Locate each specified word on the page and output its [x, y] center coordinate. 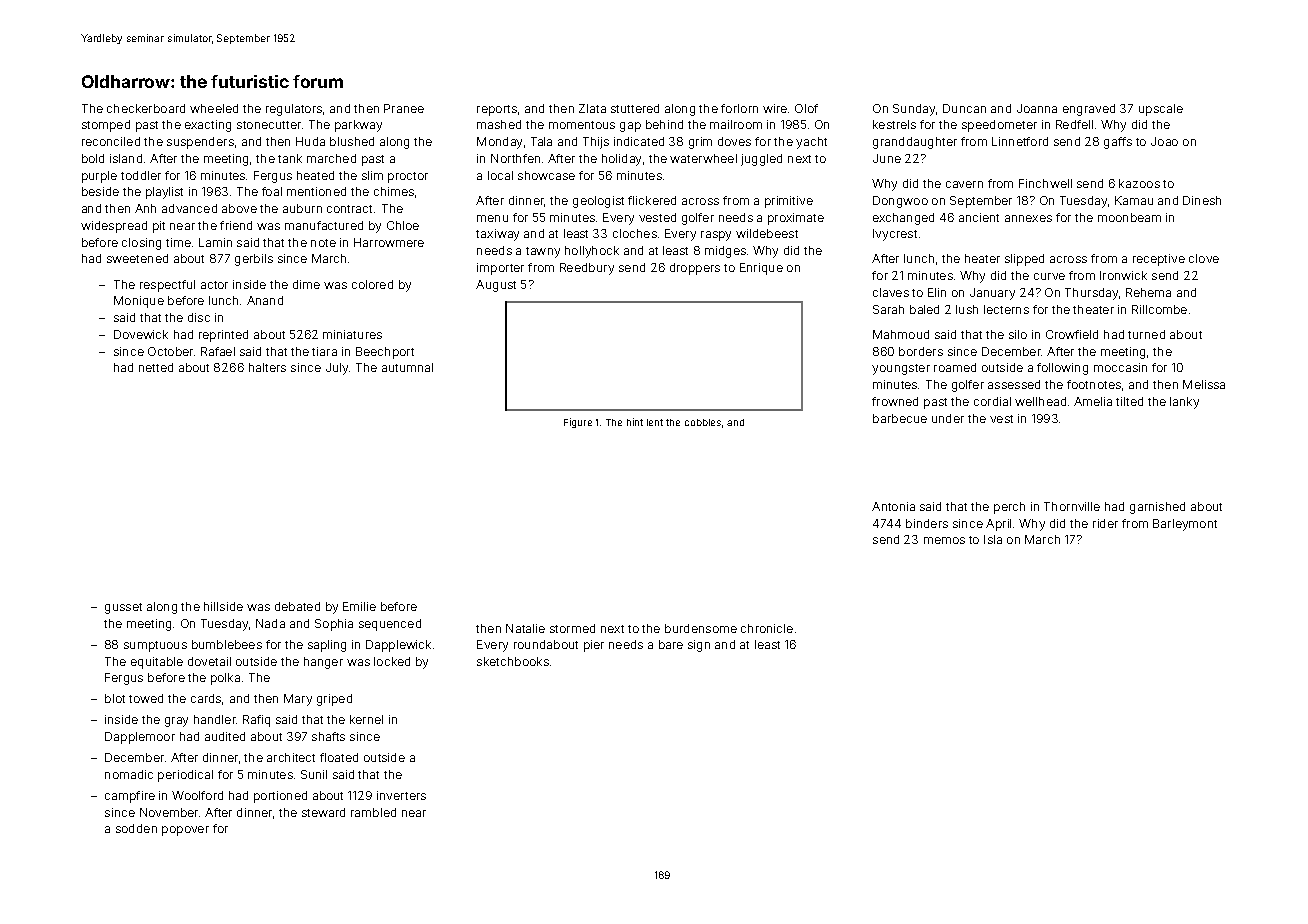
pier [594, 646]
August [496, 286]
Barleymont [1185, 525]
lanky [1184, 403]
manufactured [324, 225]
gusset [123, 608]
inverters [401, 795]
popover [185, 831]
